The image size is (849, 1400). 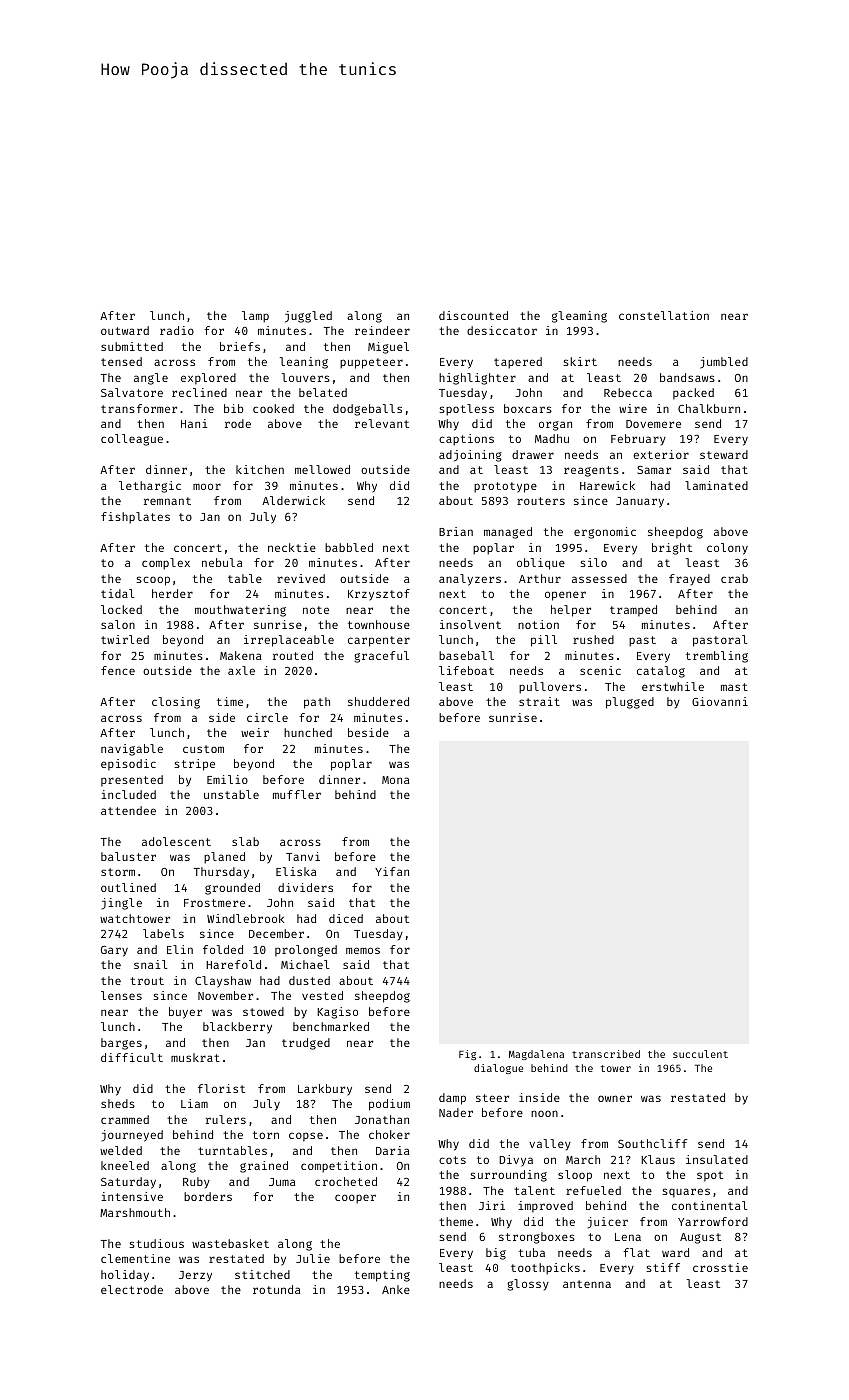 I want to click on circle, so click(x=267, y=717).
